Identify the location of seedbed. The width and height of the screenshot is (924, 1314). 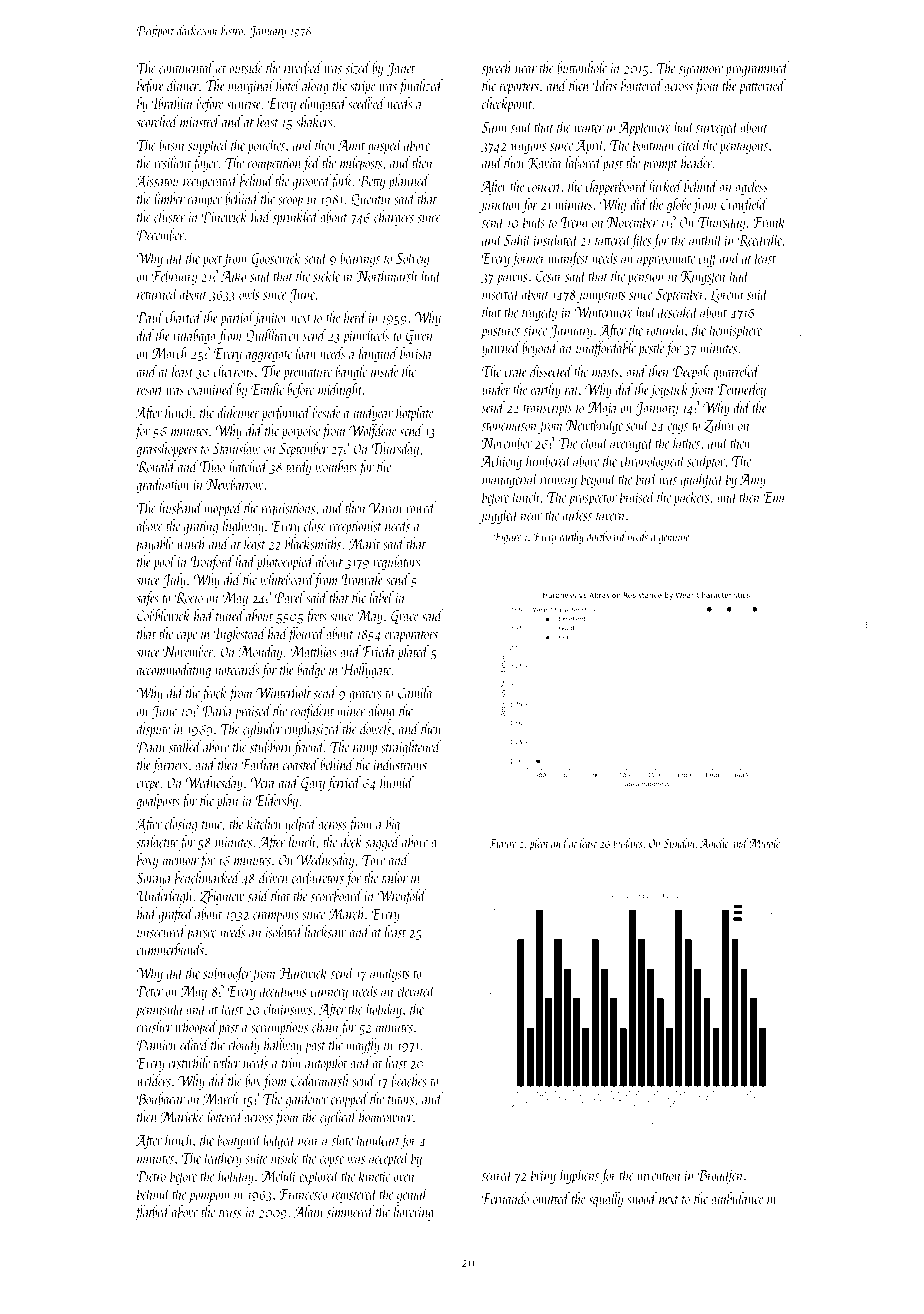
(367, 103).
